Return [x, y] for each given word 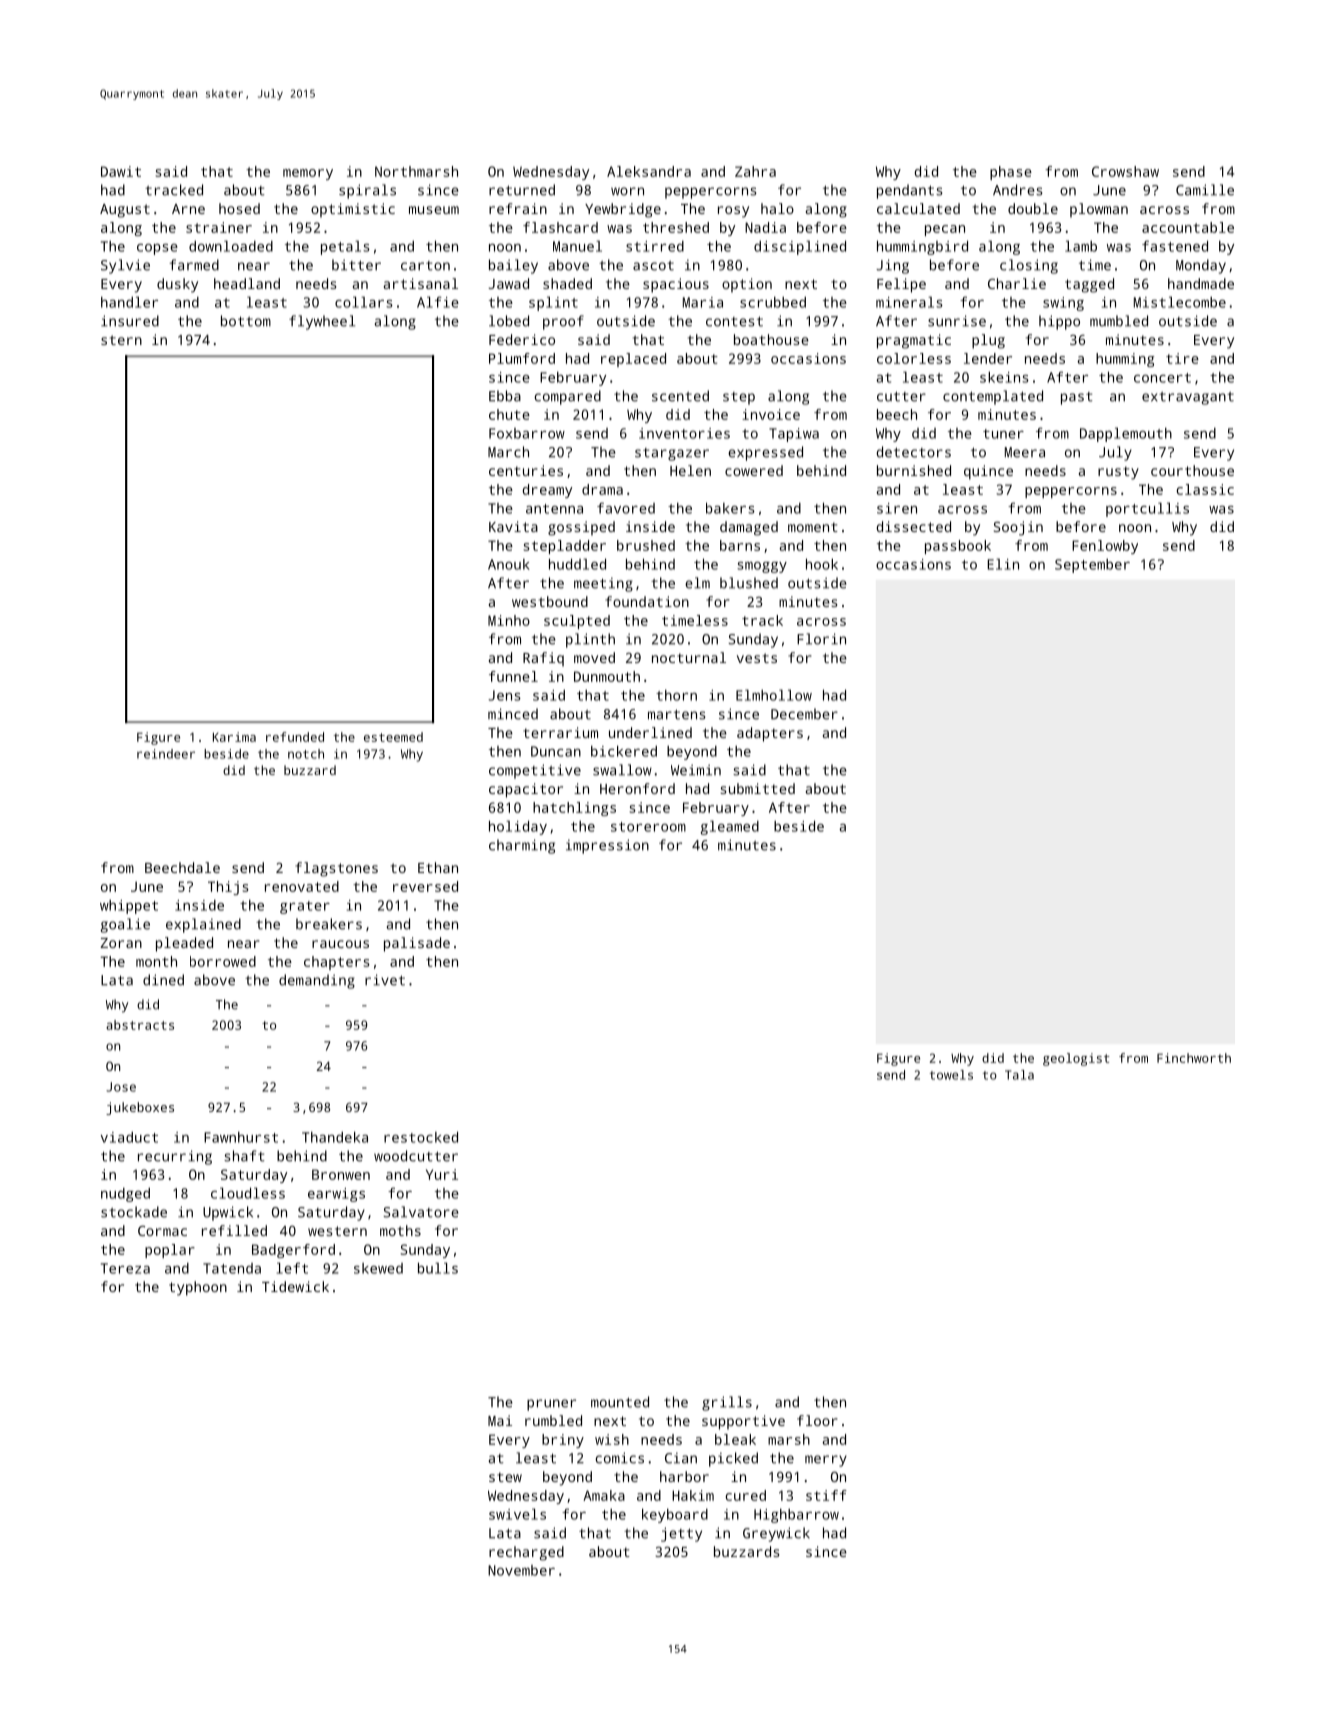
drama [602, 489]
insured [130, 321]
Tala [1019, 1075]
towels [951, 1075]
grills [727, 1403]
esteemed [393, 737]
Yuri [442, 1174]
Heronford [637, 788]
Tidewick [295, 1286]
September [1092, 566]
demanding [317, 981]
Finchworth [1194, 1058]
